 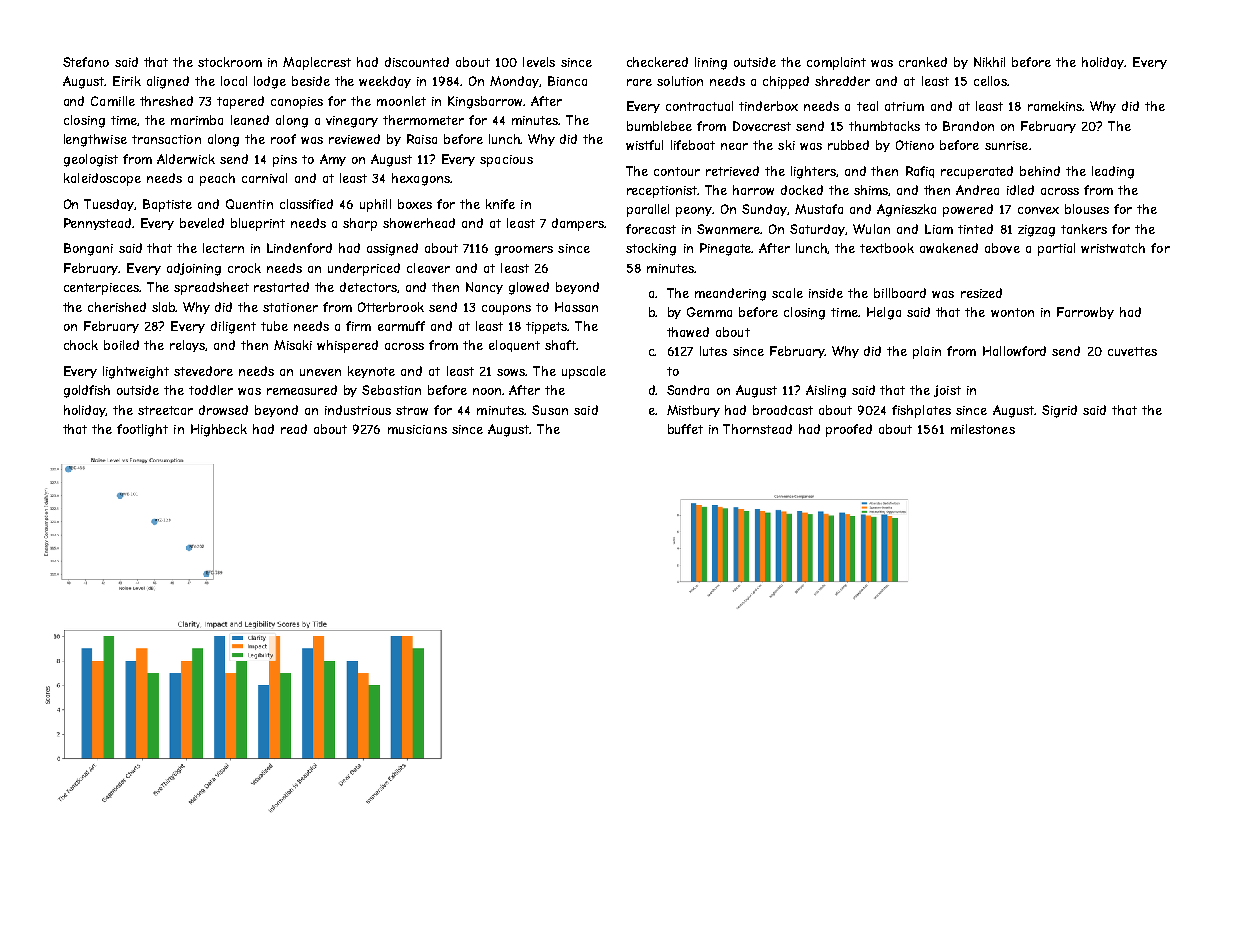 I want to click on Sandra, so click(x=688, y=390).
